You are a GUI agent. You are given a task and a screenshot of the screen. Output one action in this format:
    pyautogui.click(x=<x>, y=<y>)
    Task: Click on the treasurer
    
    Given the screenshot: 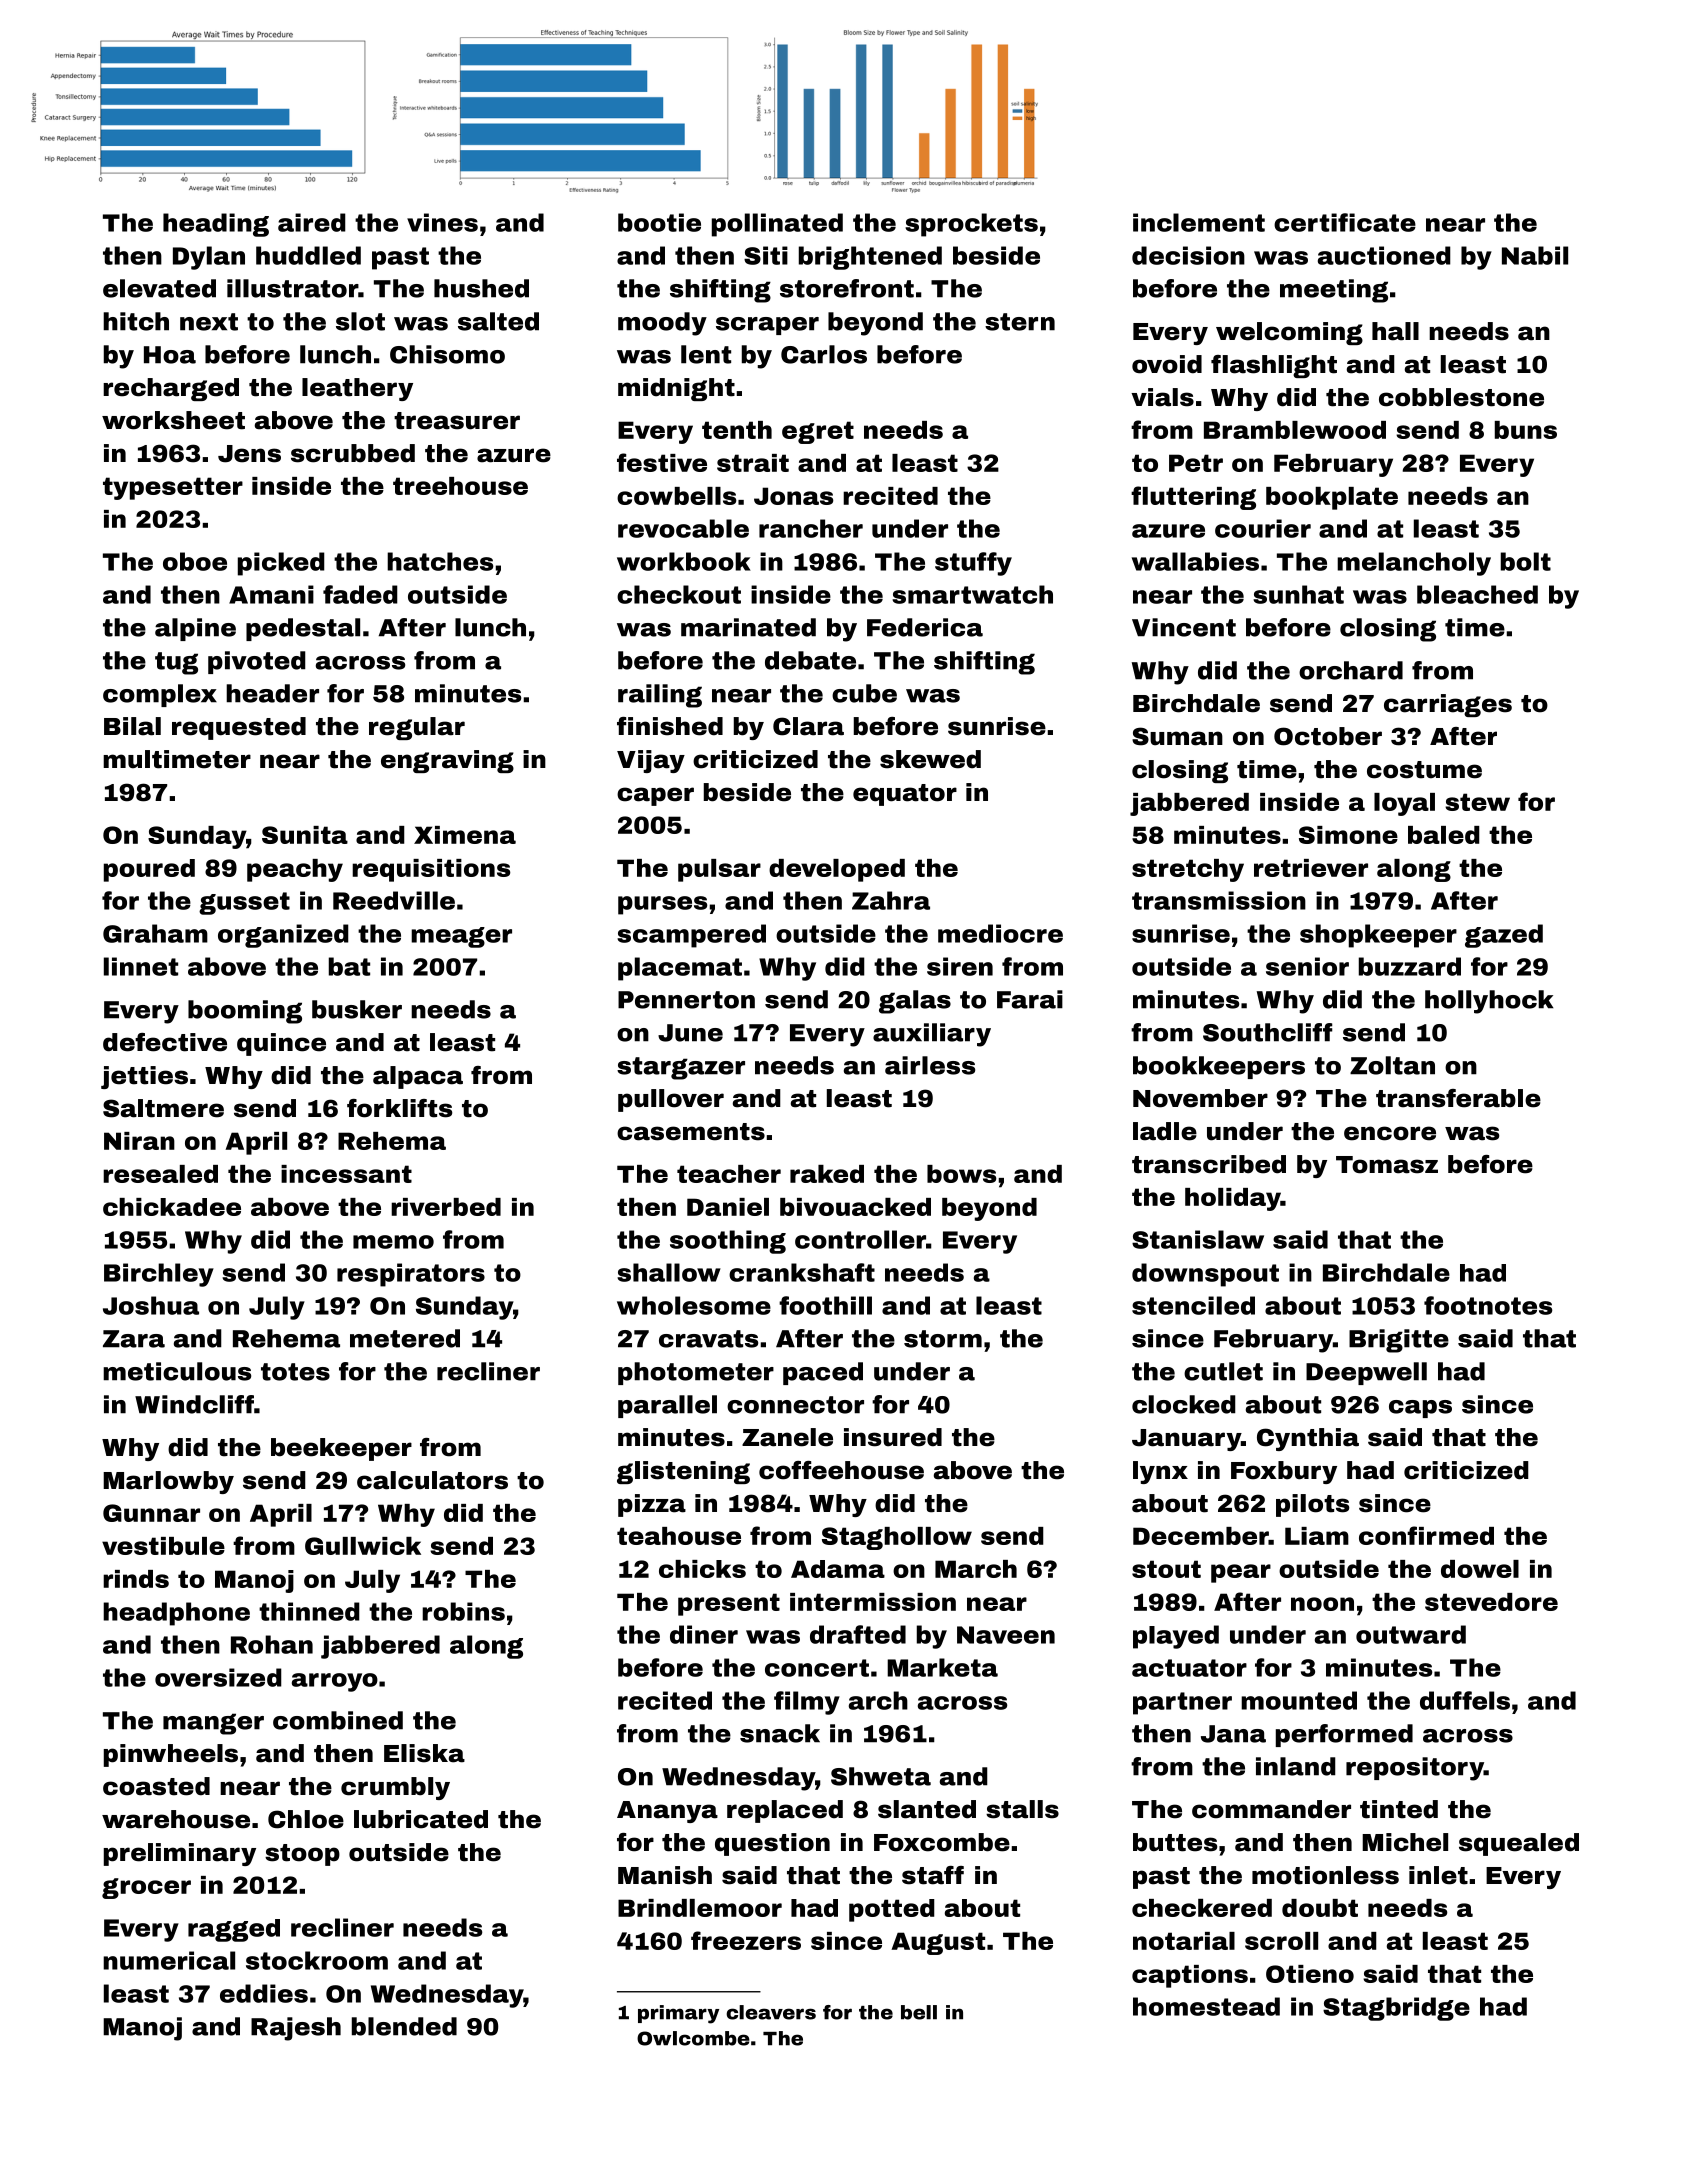 What is the action you would take?
    pyautogui.click(x=457, y=421)
